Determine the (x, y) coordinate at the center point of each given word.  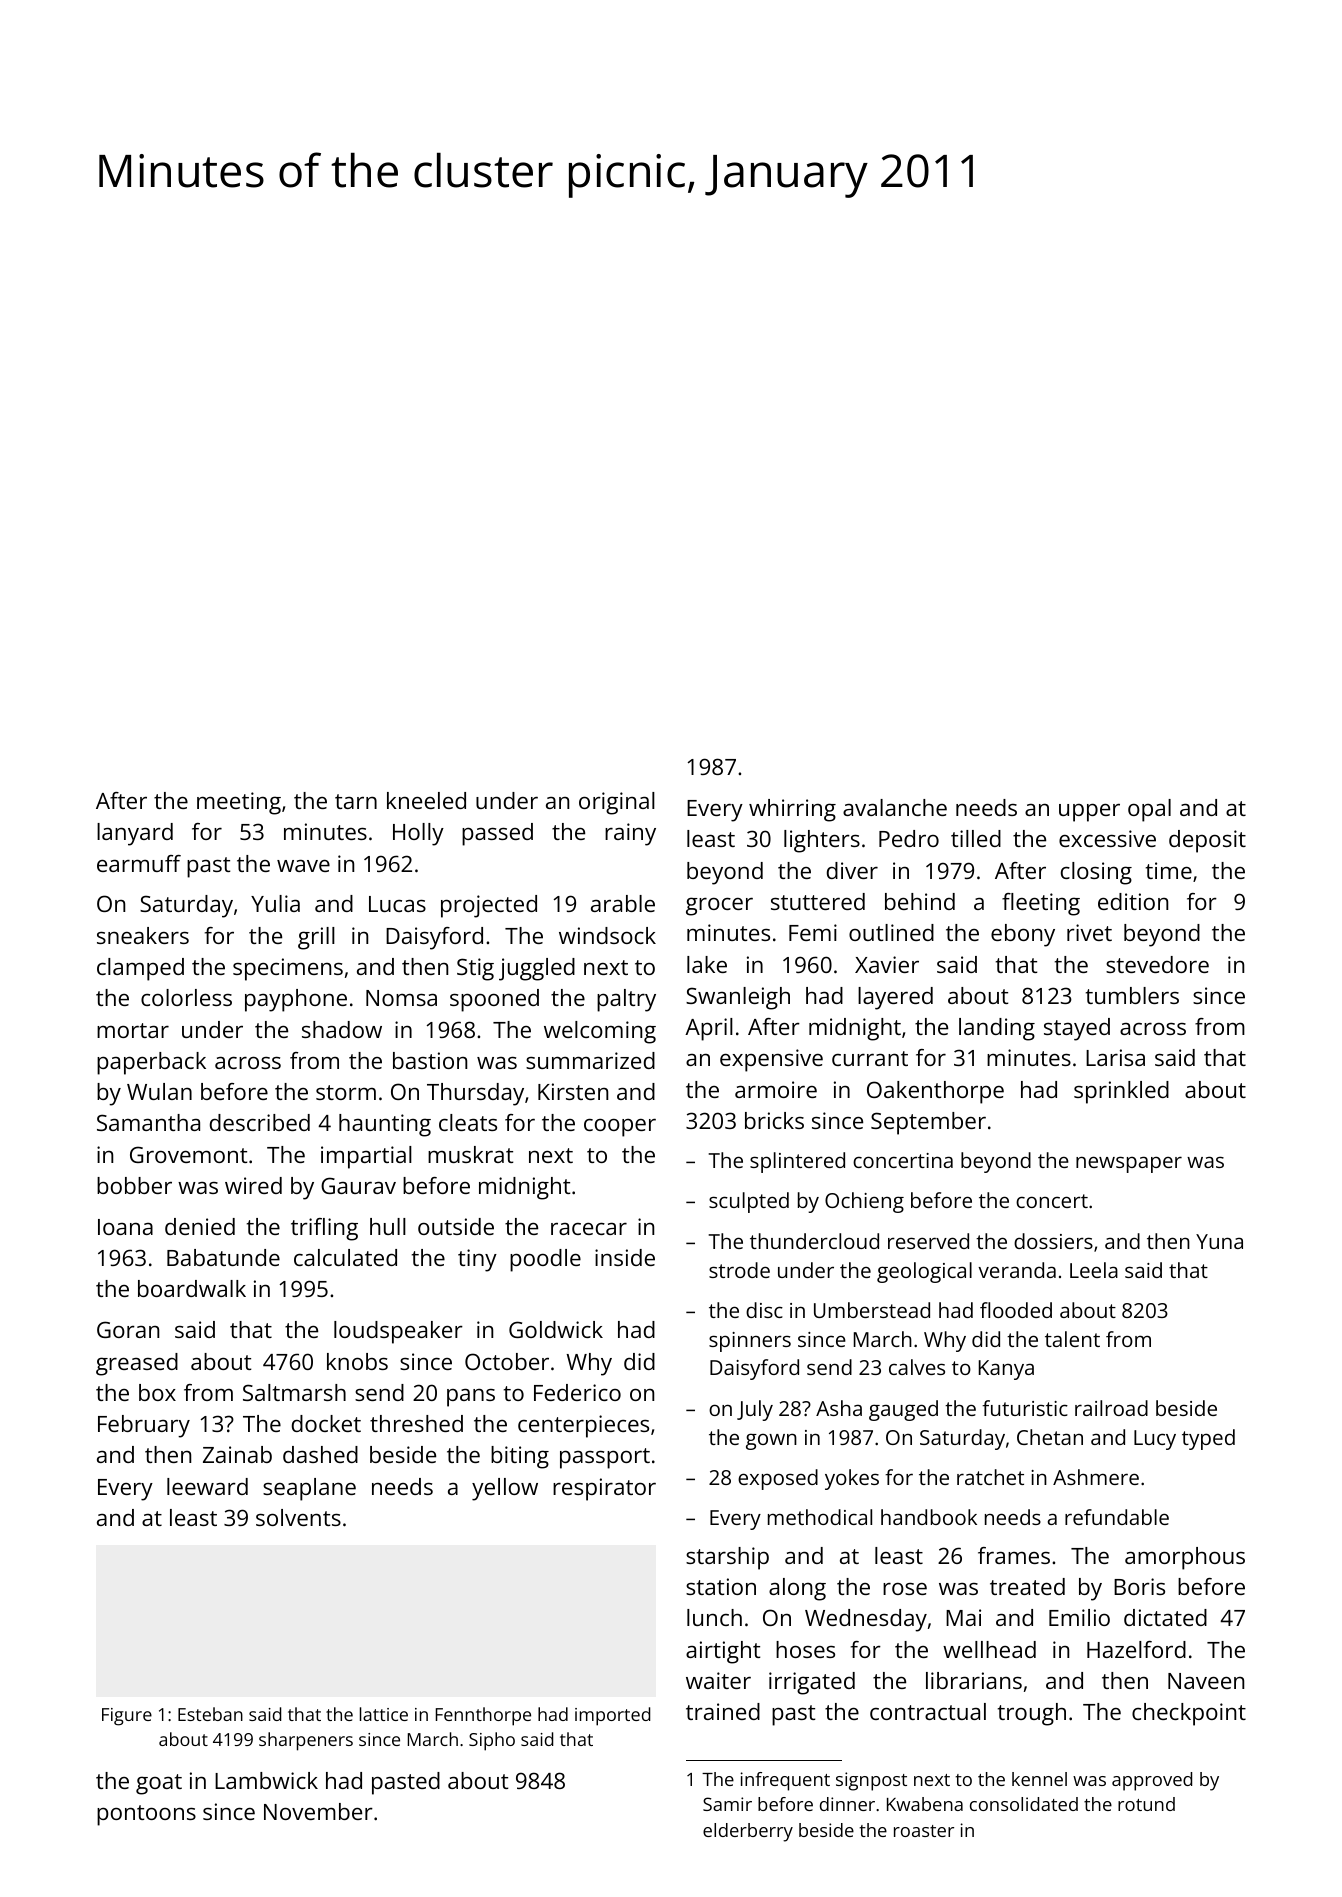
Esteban (210, 1714)
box (157, 1392)
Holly (418, 834)
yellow (505, 1489)
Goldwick (556, 1329)
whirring (792, 810)
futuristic (1025, 1408)
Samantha (148, 1122)
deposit (1207, 841)
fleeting (1041, 904)
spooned (494, 1000)
